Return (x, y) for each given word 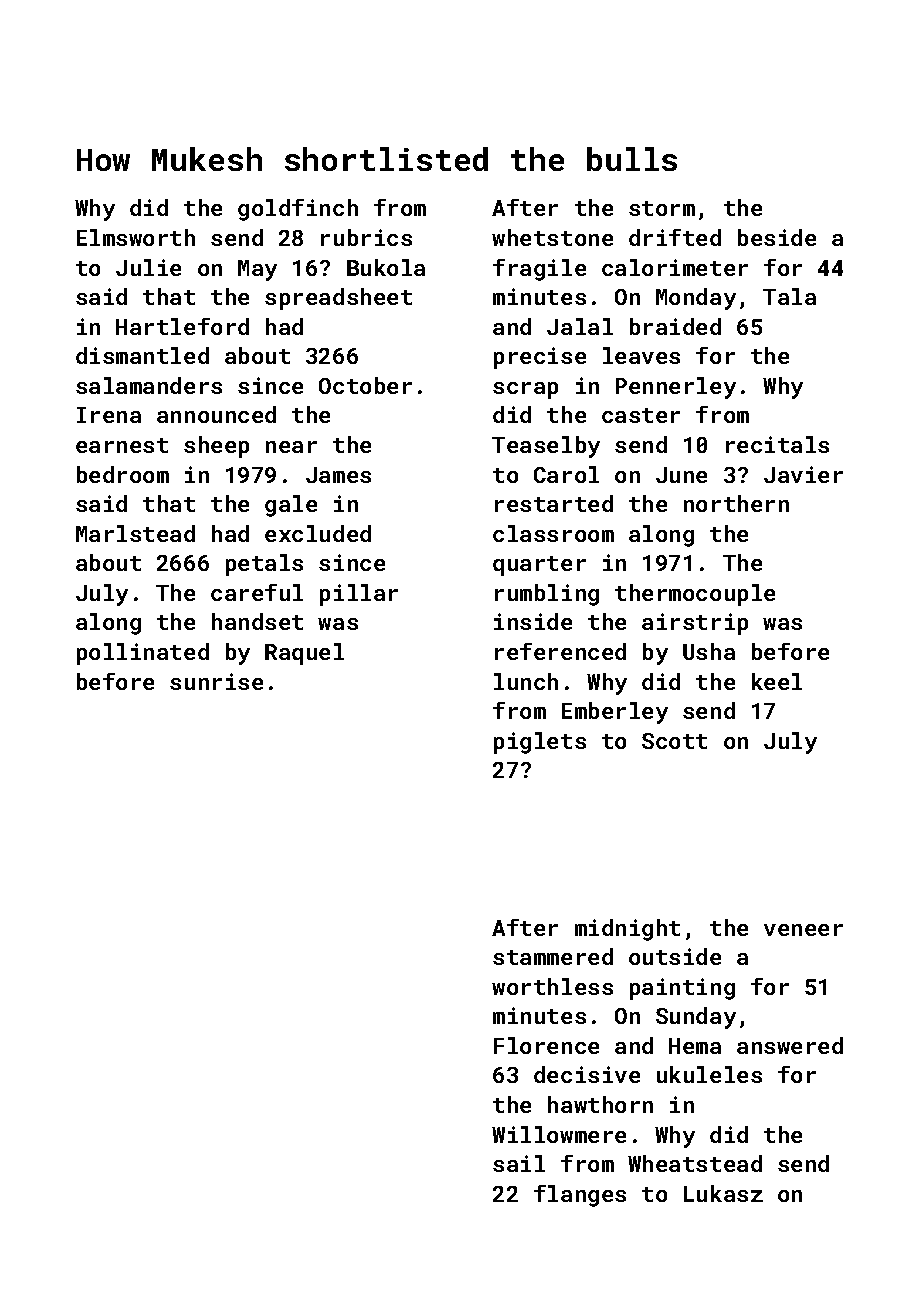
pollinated (143, 654)
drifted (675, 237)
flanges (580, 1196)
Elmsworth (136, 237)
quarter (539, 566)
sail (519, 1163)
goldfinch (298, 210)
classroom (553, 533)
